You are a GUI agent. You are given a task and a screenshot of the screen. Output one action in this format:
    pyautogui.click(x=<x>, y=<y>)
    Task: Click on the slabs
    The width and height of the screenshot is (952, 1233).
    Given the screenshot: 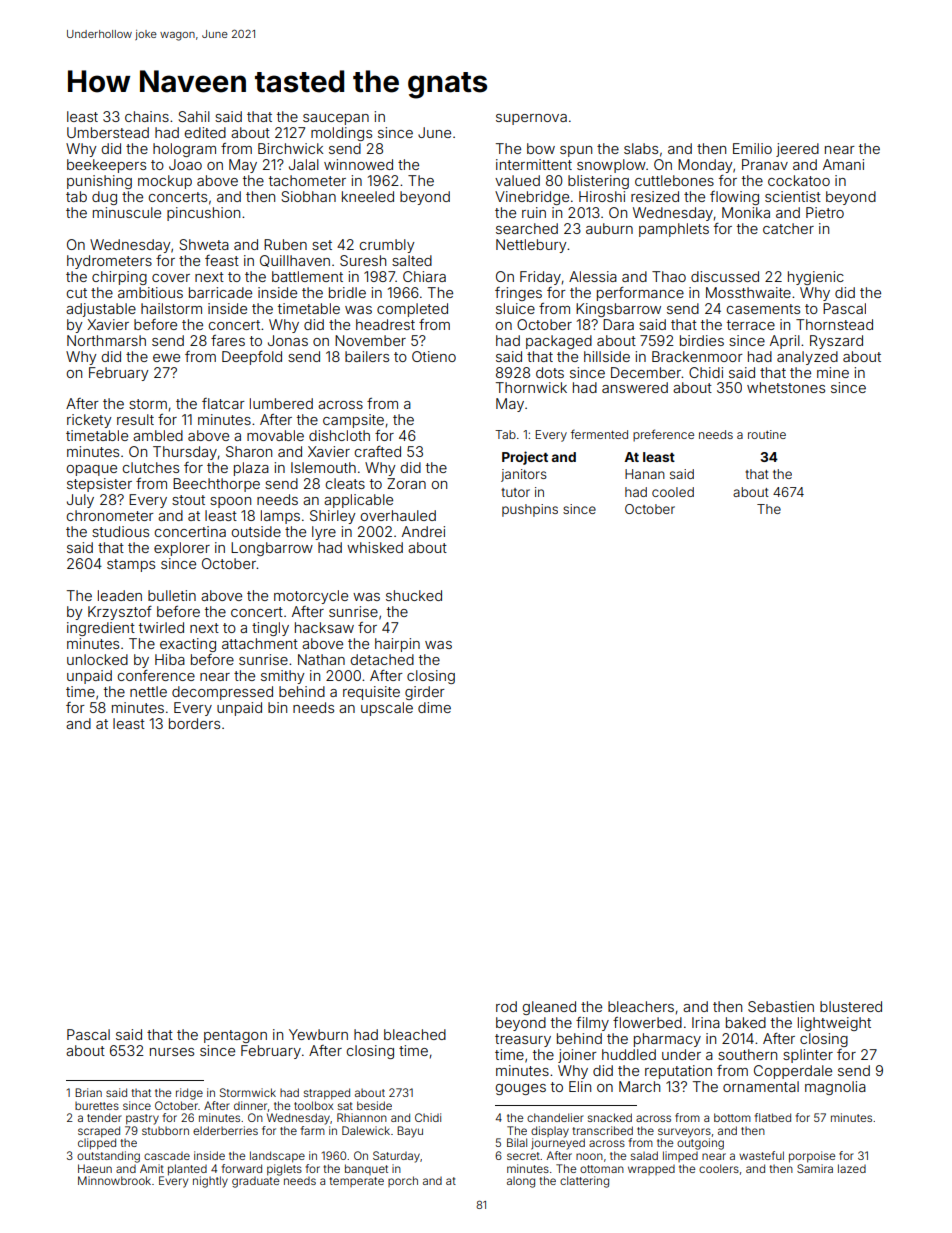 What is the action you would take?
    pyautogui.click(x=641, y=148)
